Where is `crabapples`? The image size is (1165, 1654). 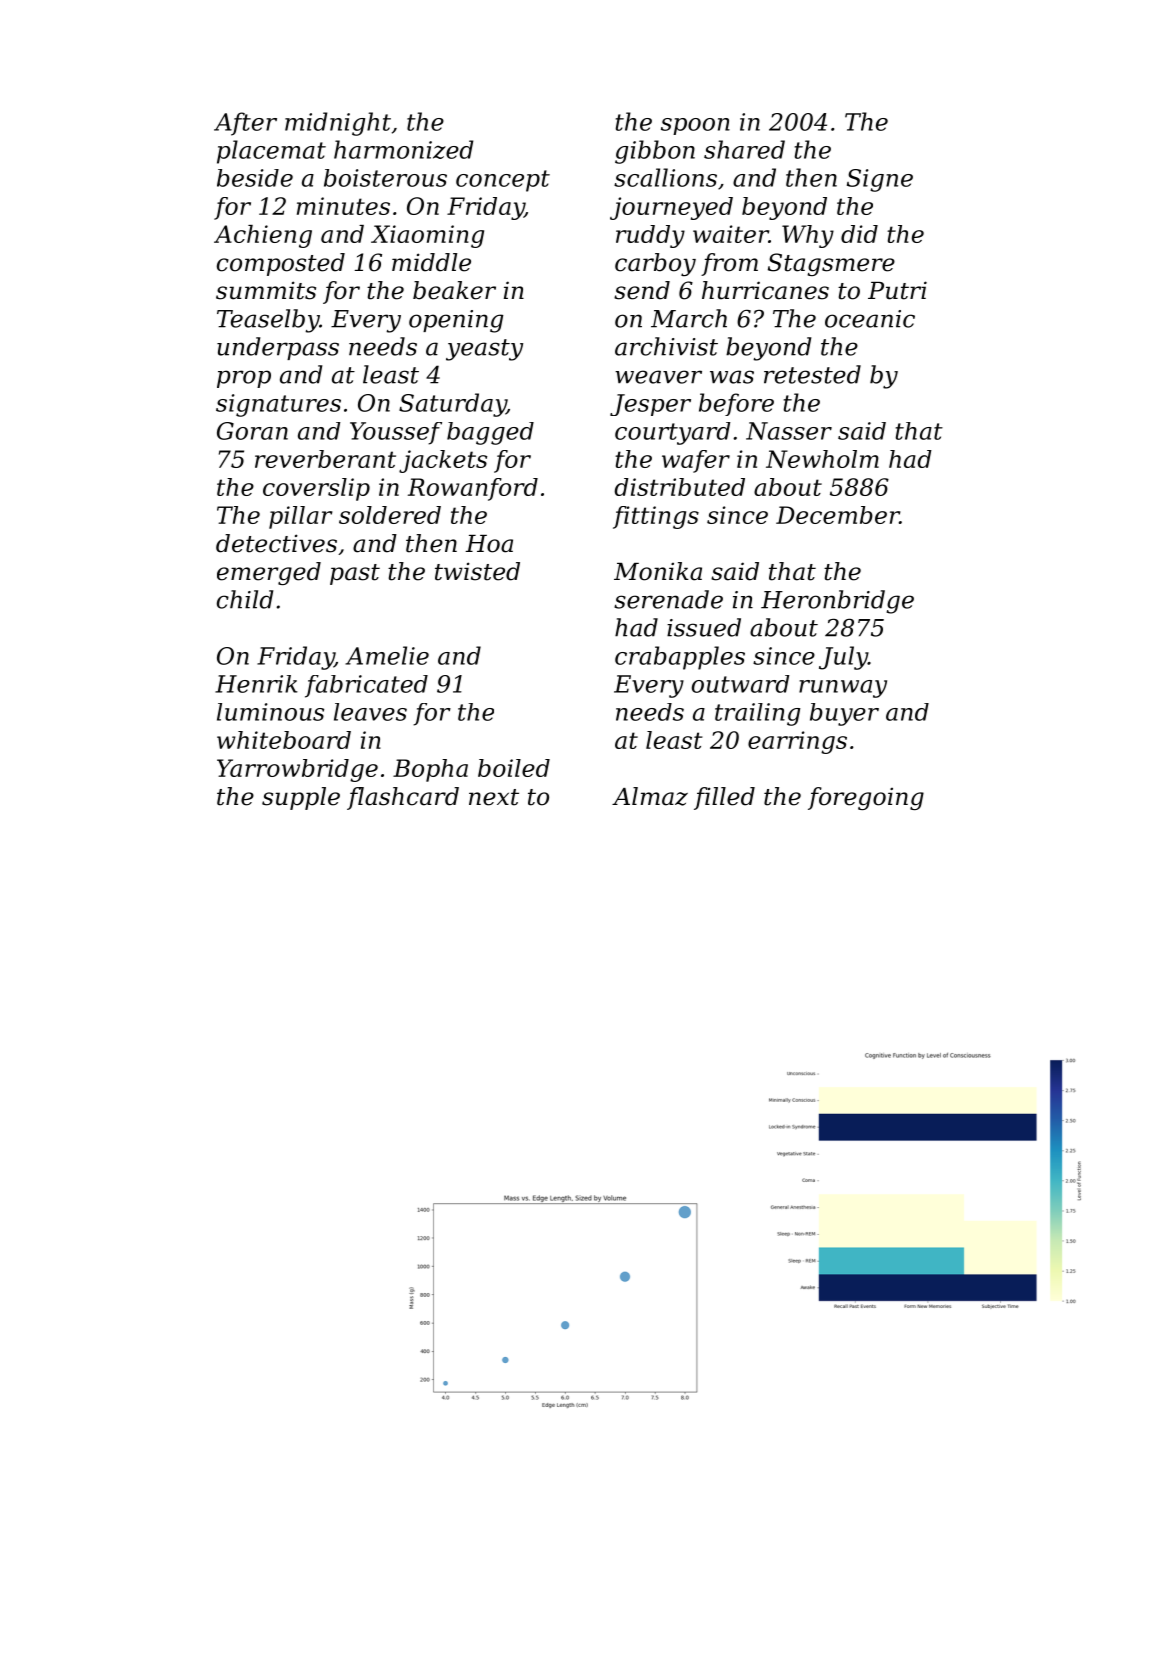
crabapples is located at coordinates (680, 658).
